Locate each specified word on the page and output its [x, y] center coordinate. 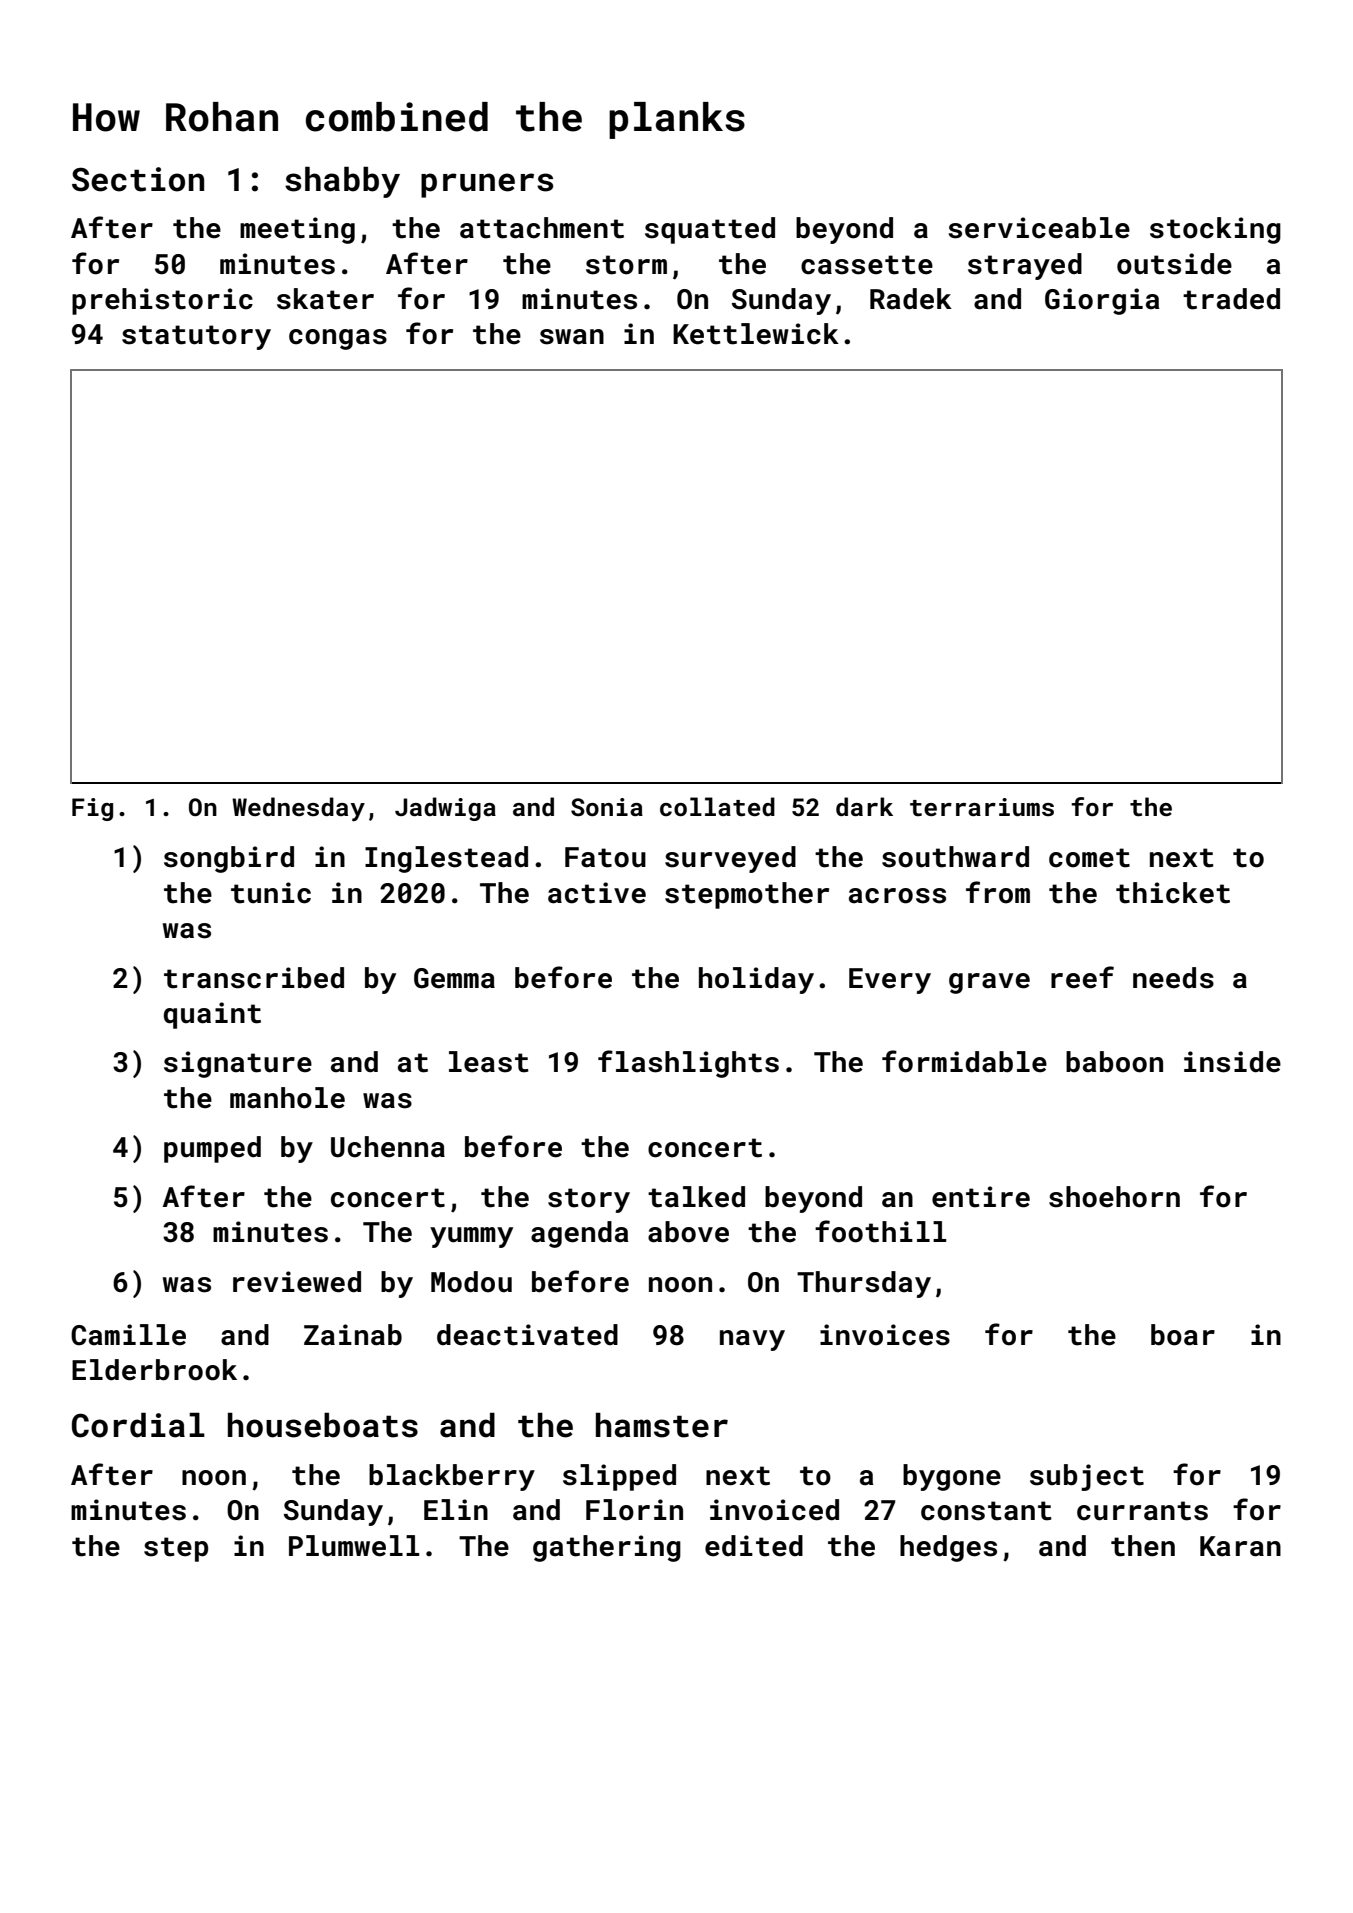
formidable [964, 1061]
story [589, 1200]
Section [138, 179]
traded [1231, 299]
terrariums [982, 807]
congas [338, 339]
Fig [92, 809]
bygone [952, 1477]
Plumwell [354, 1546]
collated [717, 807]
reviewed [297, 1282]
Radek [911, 299]
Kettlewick [756, 334]
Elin [456, 1509]
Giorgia [1102, 301]
